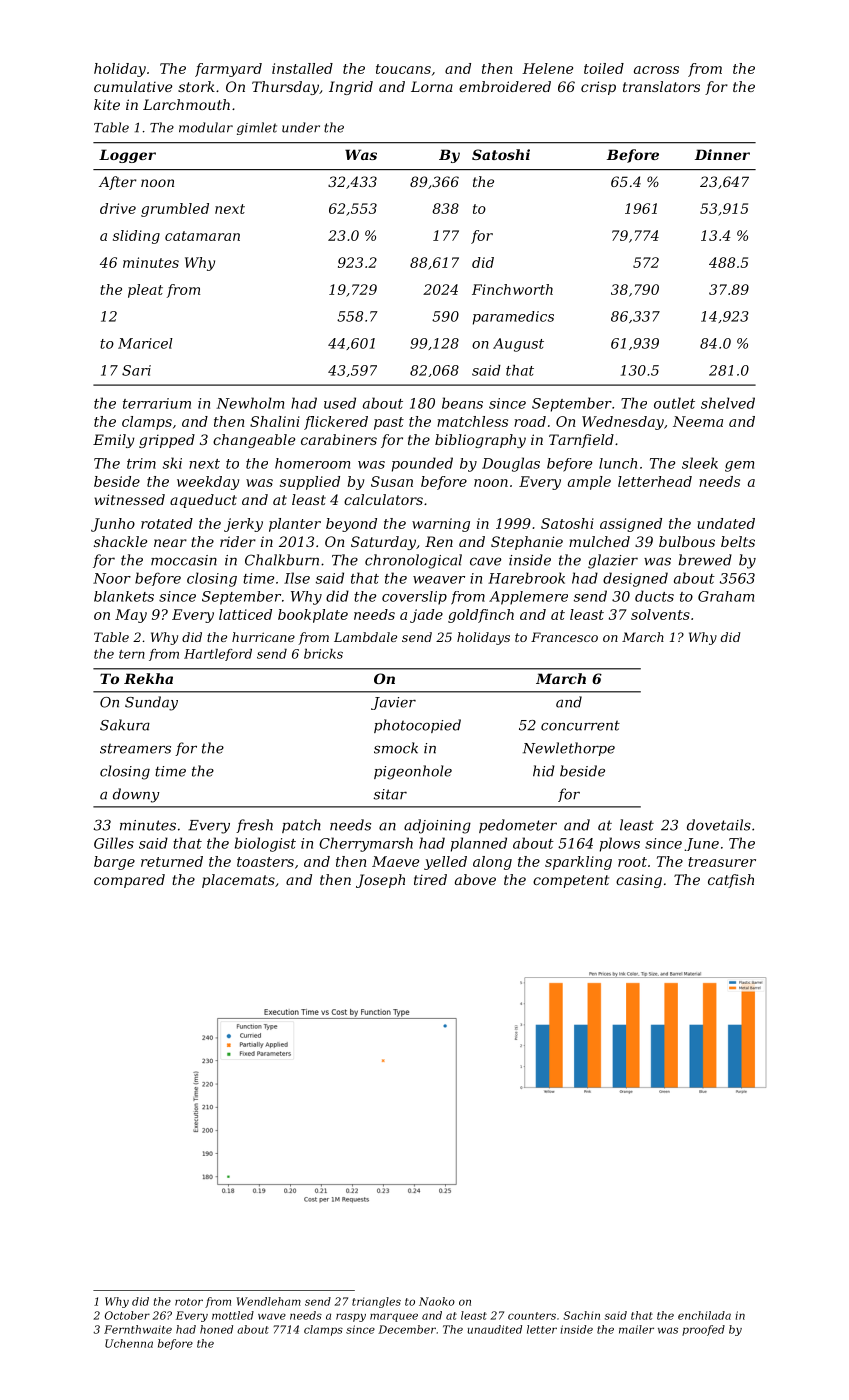 The image size is (849, 1400). I want to click on catfish, so click(731, 881).
